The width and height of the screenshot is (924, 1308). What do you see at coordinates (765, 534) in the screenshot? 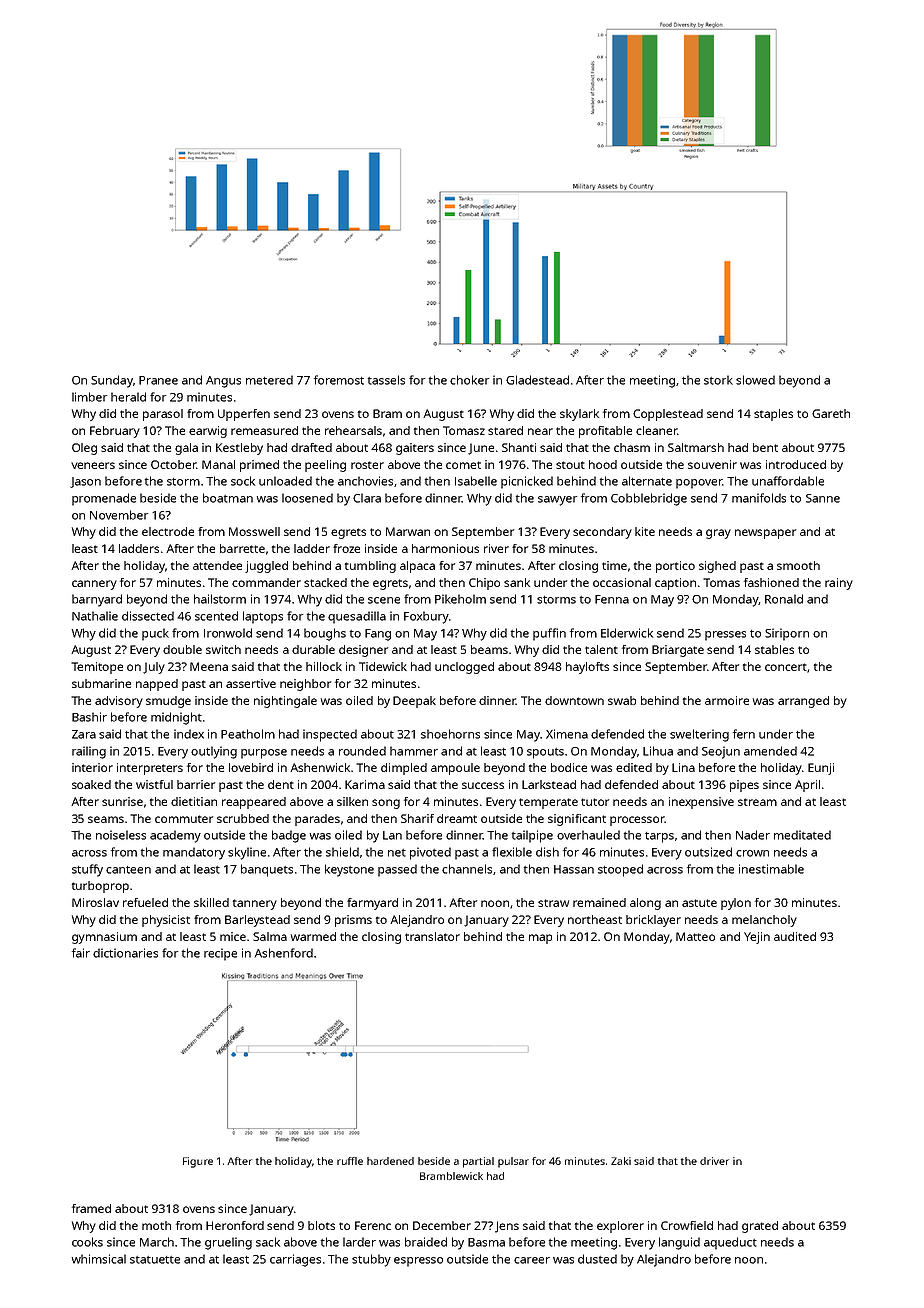
I see `newspaper` at bounding box center [765, 534].
